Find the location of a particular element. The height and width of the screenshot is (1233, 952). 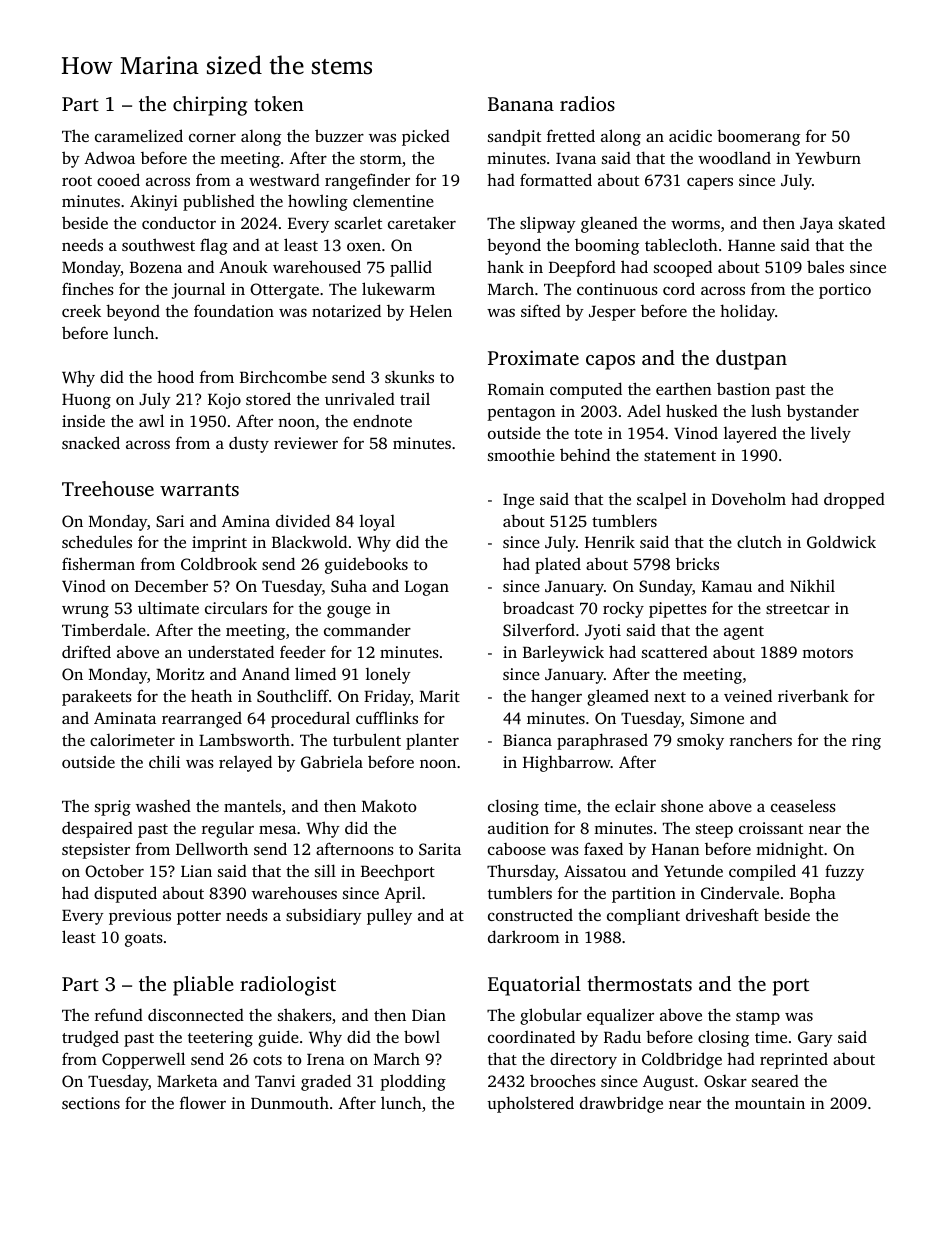

Yewburn is located at coordinates (828, 157).
